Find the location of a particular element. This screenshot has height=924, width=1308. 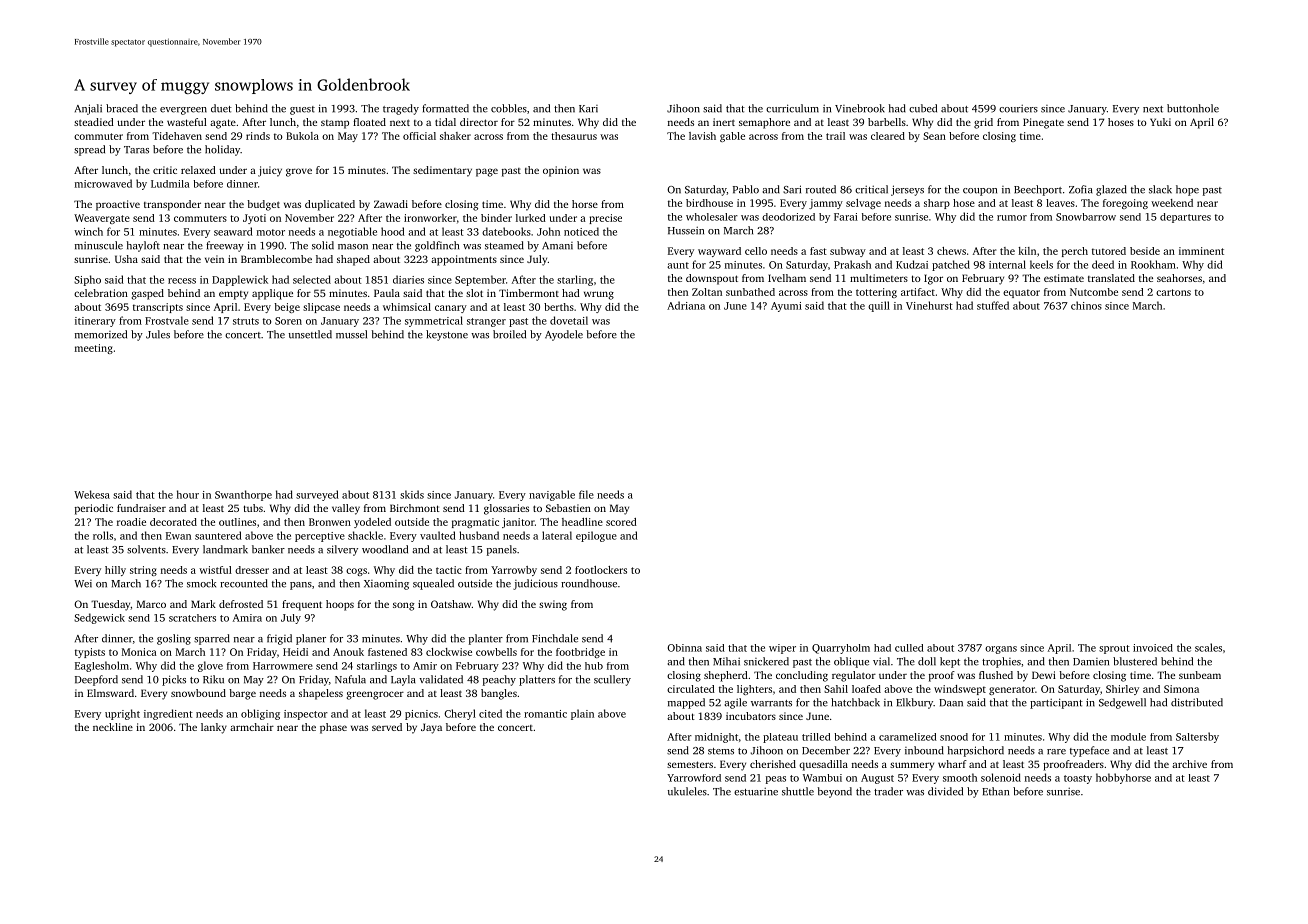

buttonhole is located at coordinates (1193, 108).
